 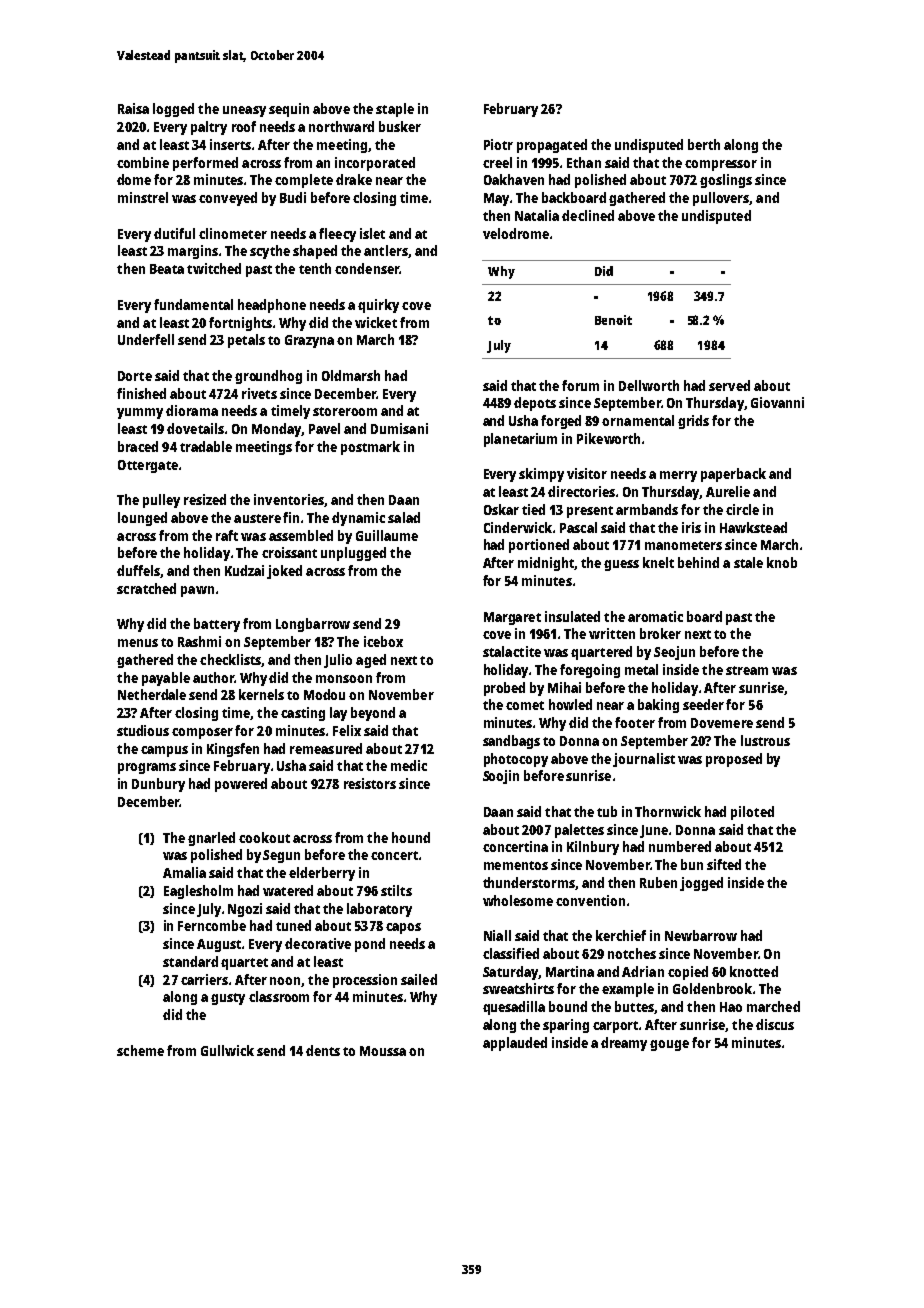 What do you see at coordinates (701, 935) in the screenshot?
I see `Newbarrow` at bounding box center [701, 935].
